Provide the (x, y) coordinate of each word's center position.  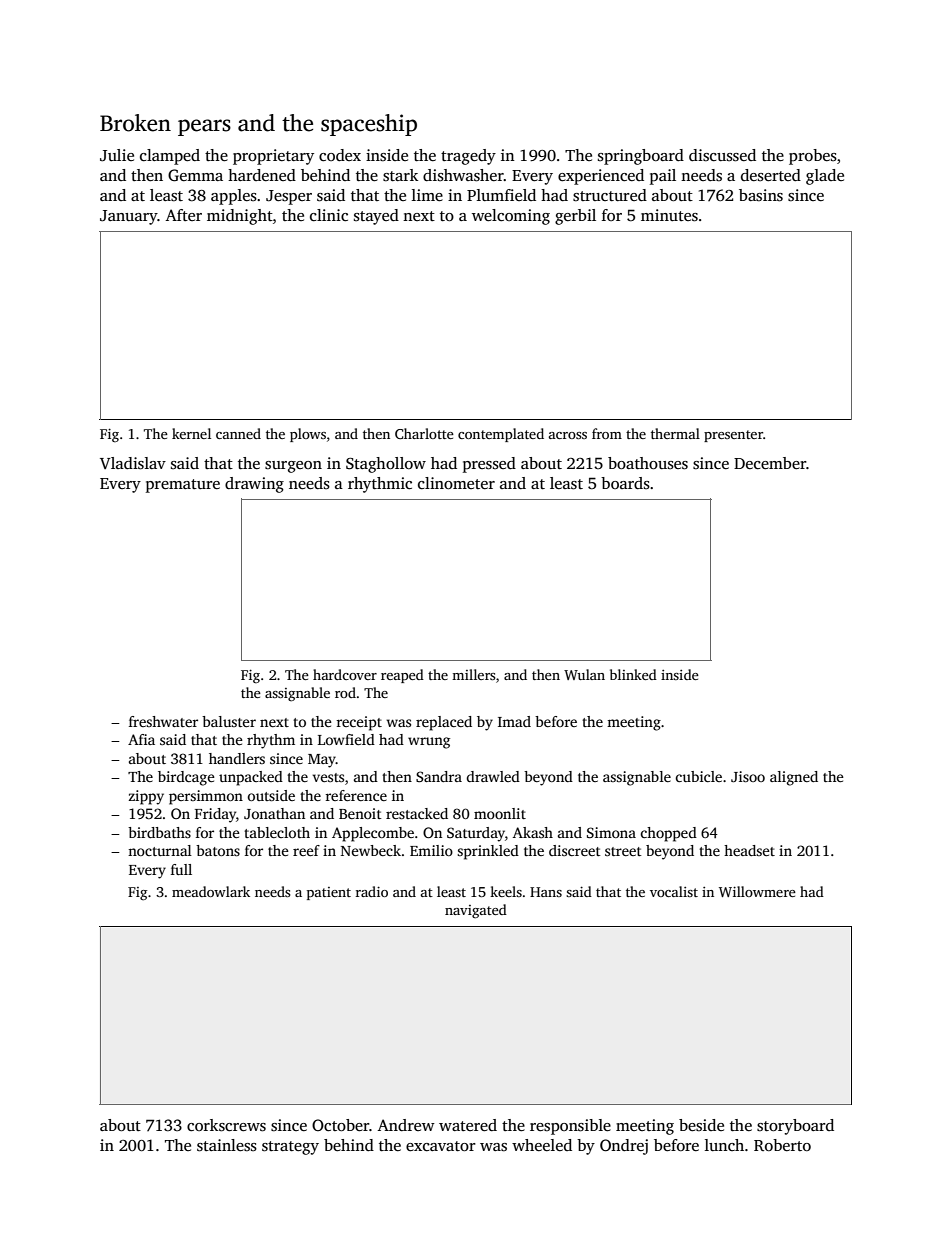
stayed (376, 217)
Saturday (476, 834)
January (129, 217)
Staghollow (386, 465)
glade (825, 177)
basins (761, 195)
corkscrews (226, 1125)
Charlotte (424, 433)
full (181, 869)
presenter (733, 436)
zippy (146, 797)
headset (749, 850)
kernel (191, 433)
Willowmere (757, 891)
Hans (546, 892)
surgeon (293, 467)
